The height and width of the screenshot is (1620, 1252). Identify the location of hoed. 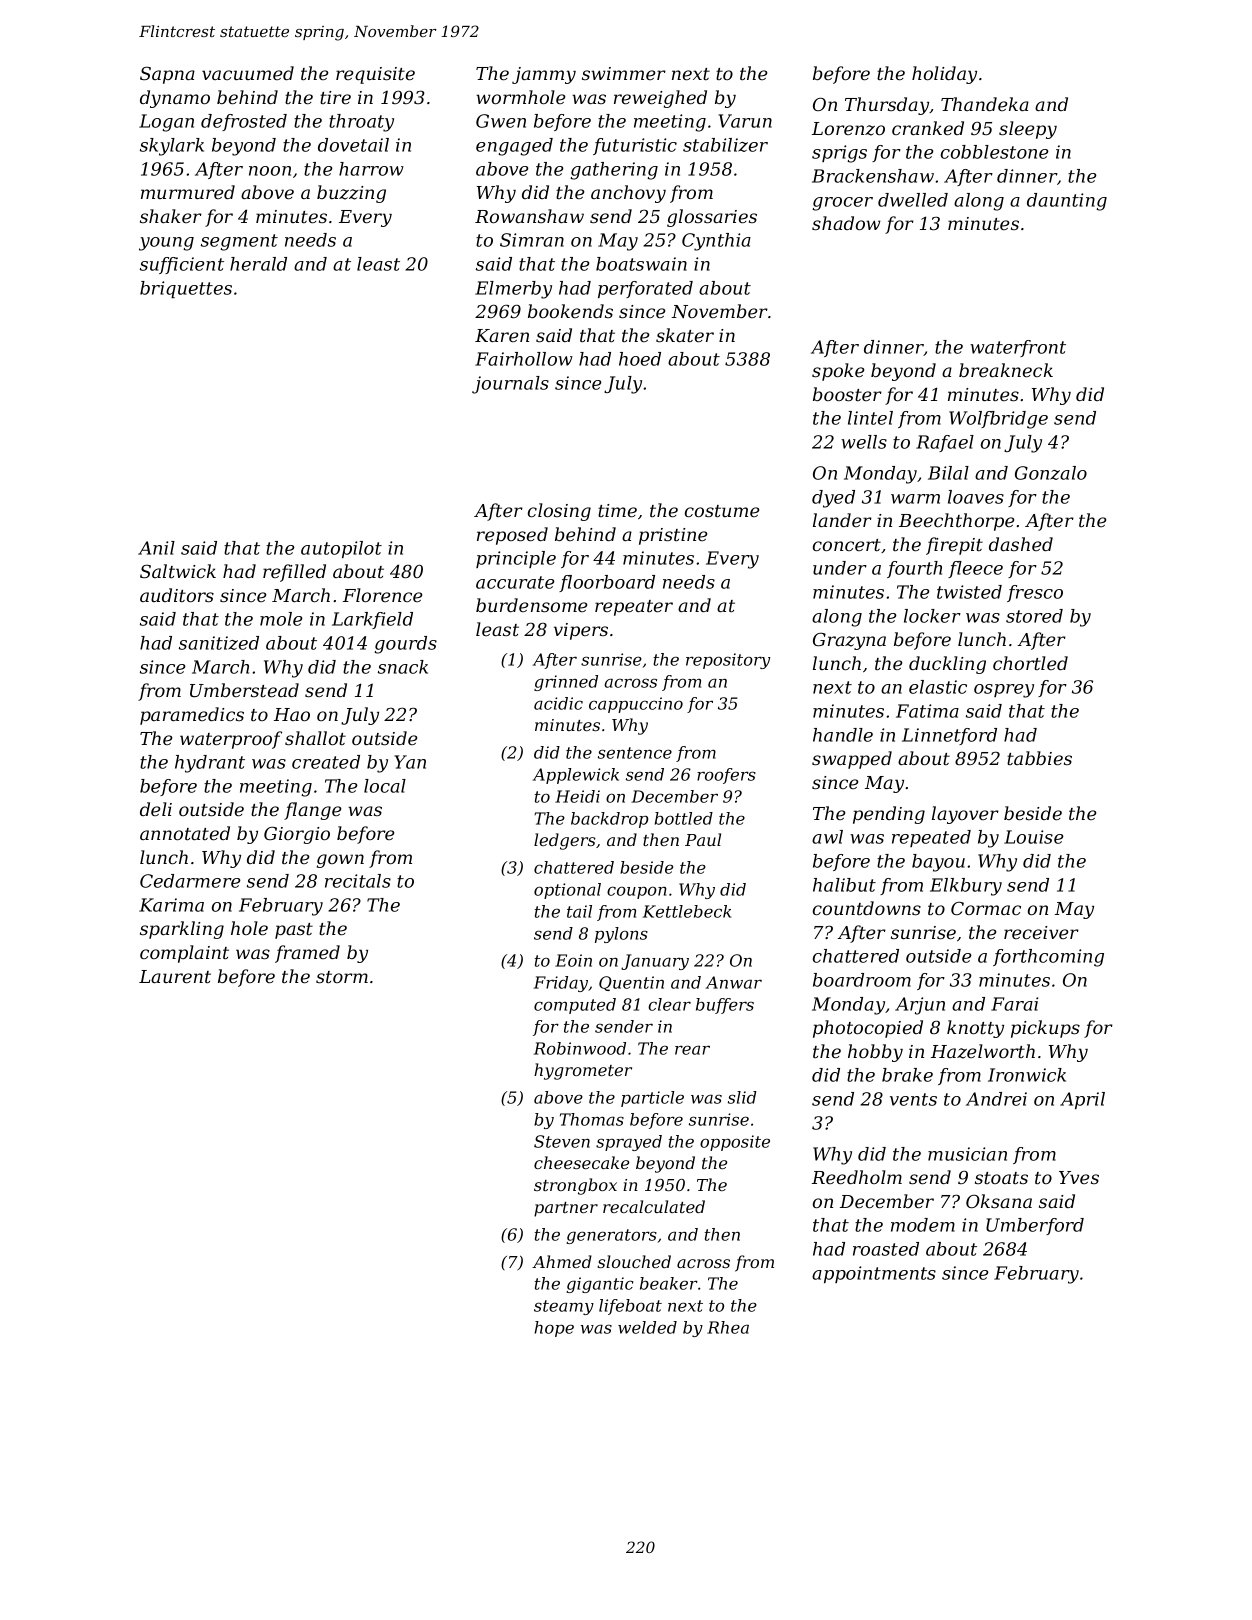
(640, 359).
